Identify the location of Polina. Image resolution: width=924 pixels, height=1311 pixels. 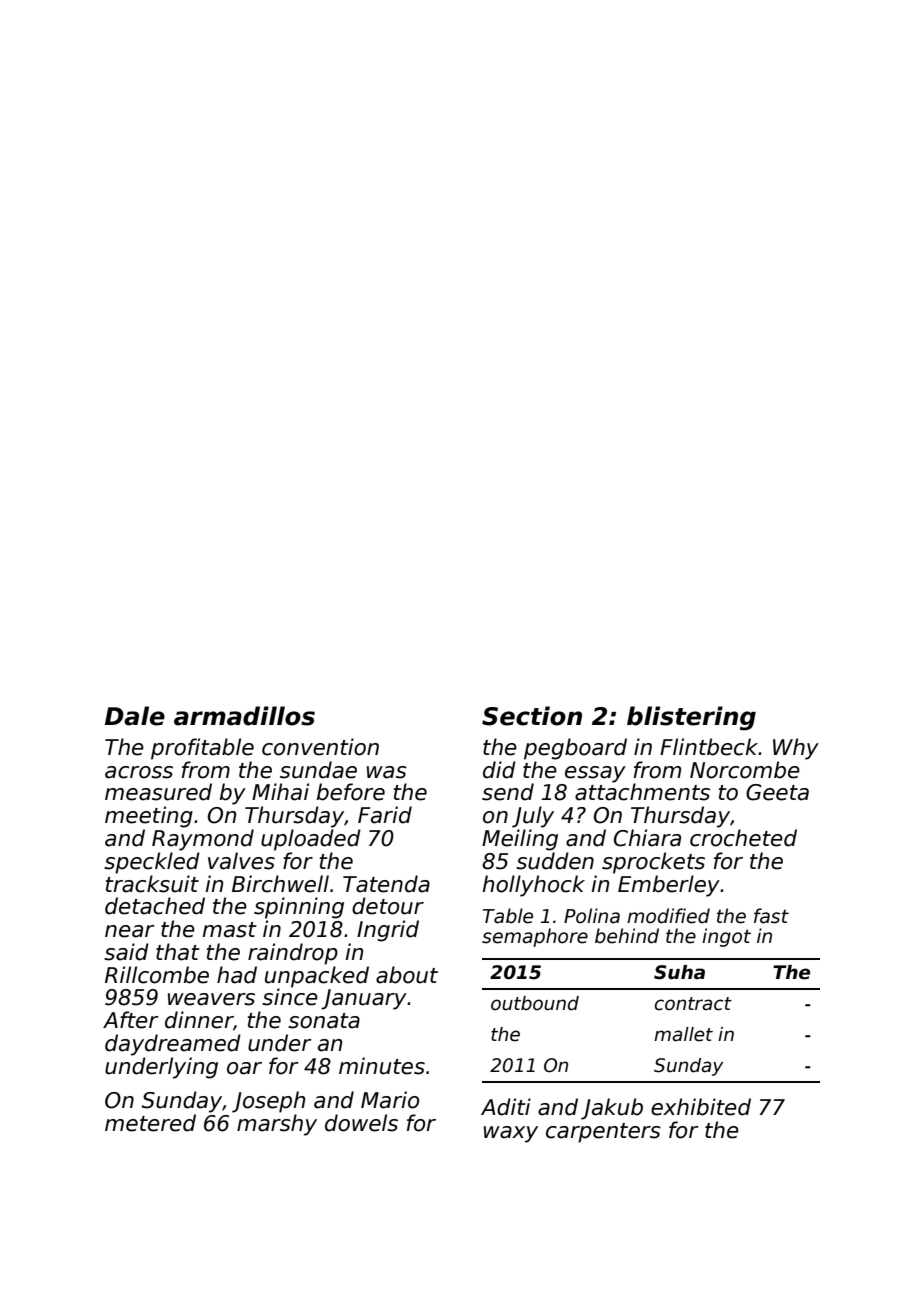
(592, 916).
